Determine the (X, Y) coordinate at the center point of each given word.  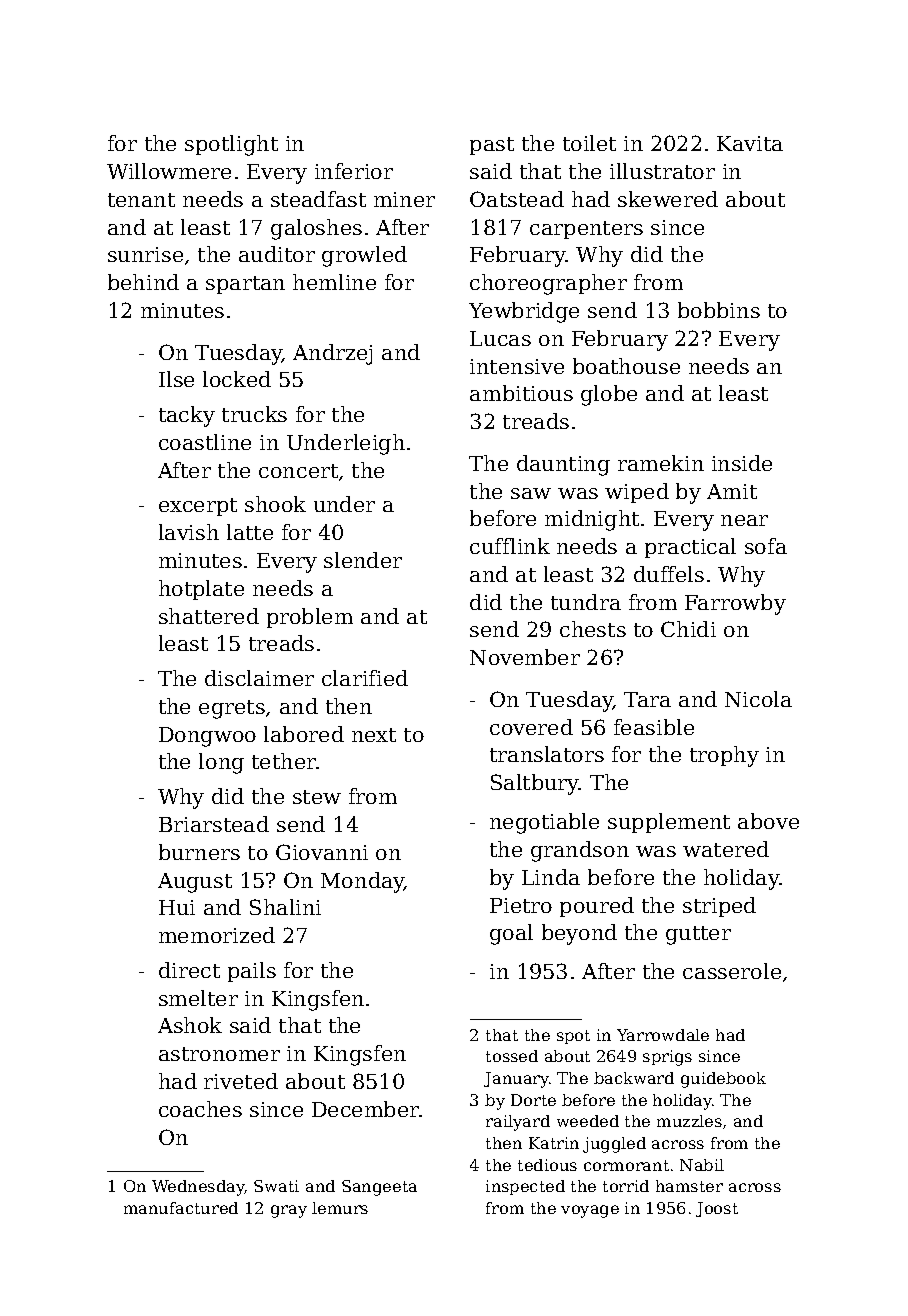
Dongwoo (207, 737)
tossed (512, 1056)
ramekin (661, 463)
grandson (580, 851)
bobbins (719, 310)
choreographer (548, 284)
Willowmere (169, 171)
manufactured (181, 1208)
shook (275, 504)
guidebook (723, 1080)
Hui (177, 907)
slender (363, 560)
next (374, 735)
